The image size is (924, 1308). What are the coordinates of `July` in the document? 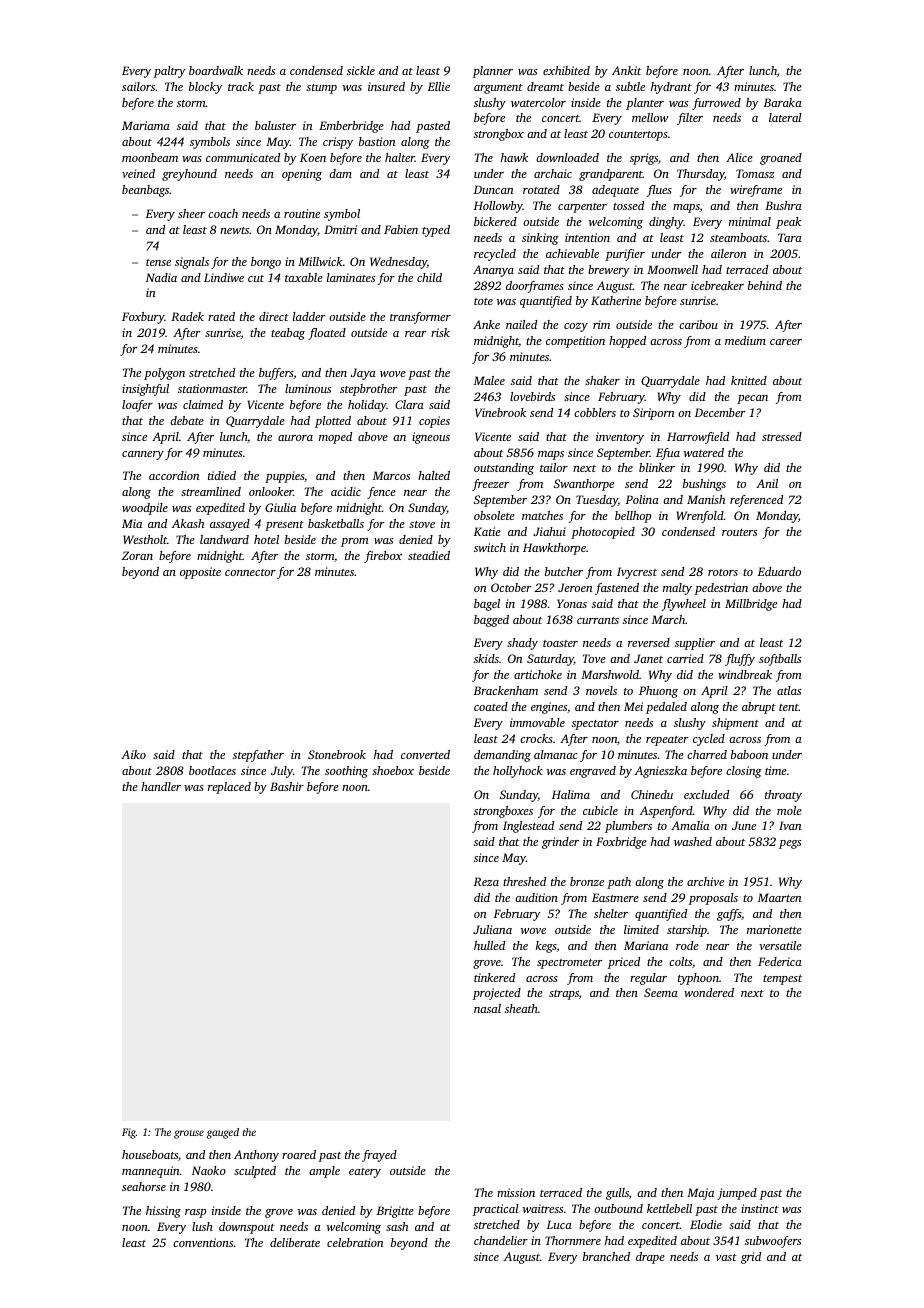 It's located at (282, 772).
